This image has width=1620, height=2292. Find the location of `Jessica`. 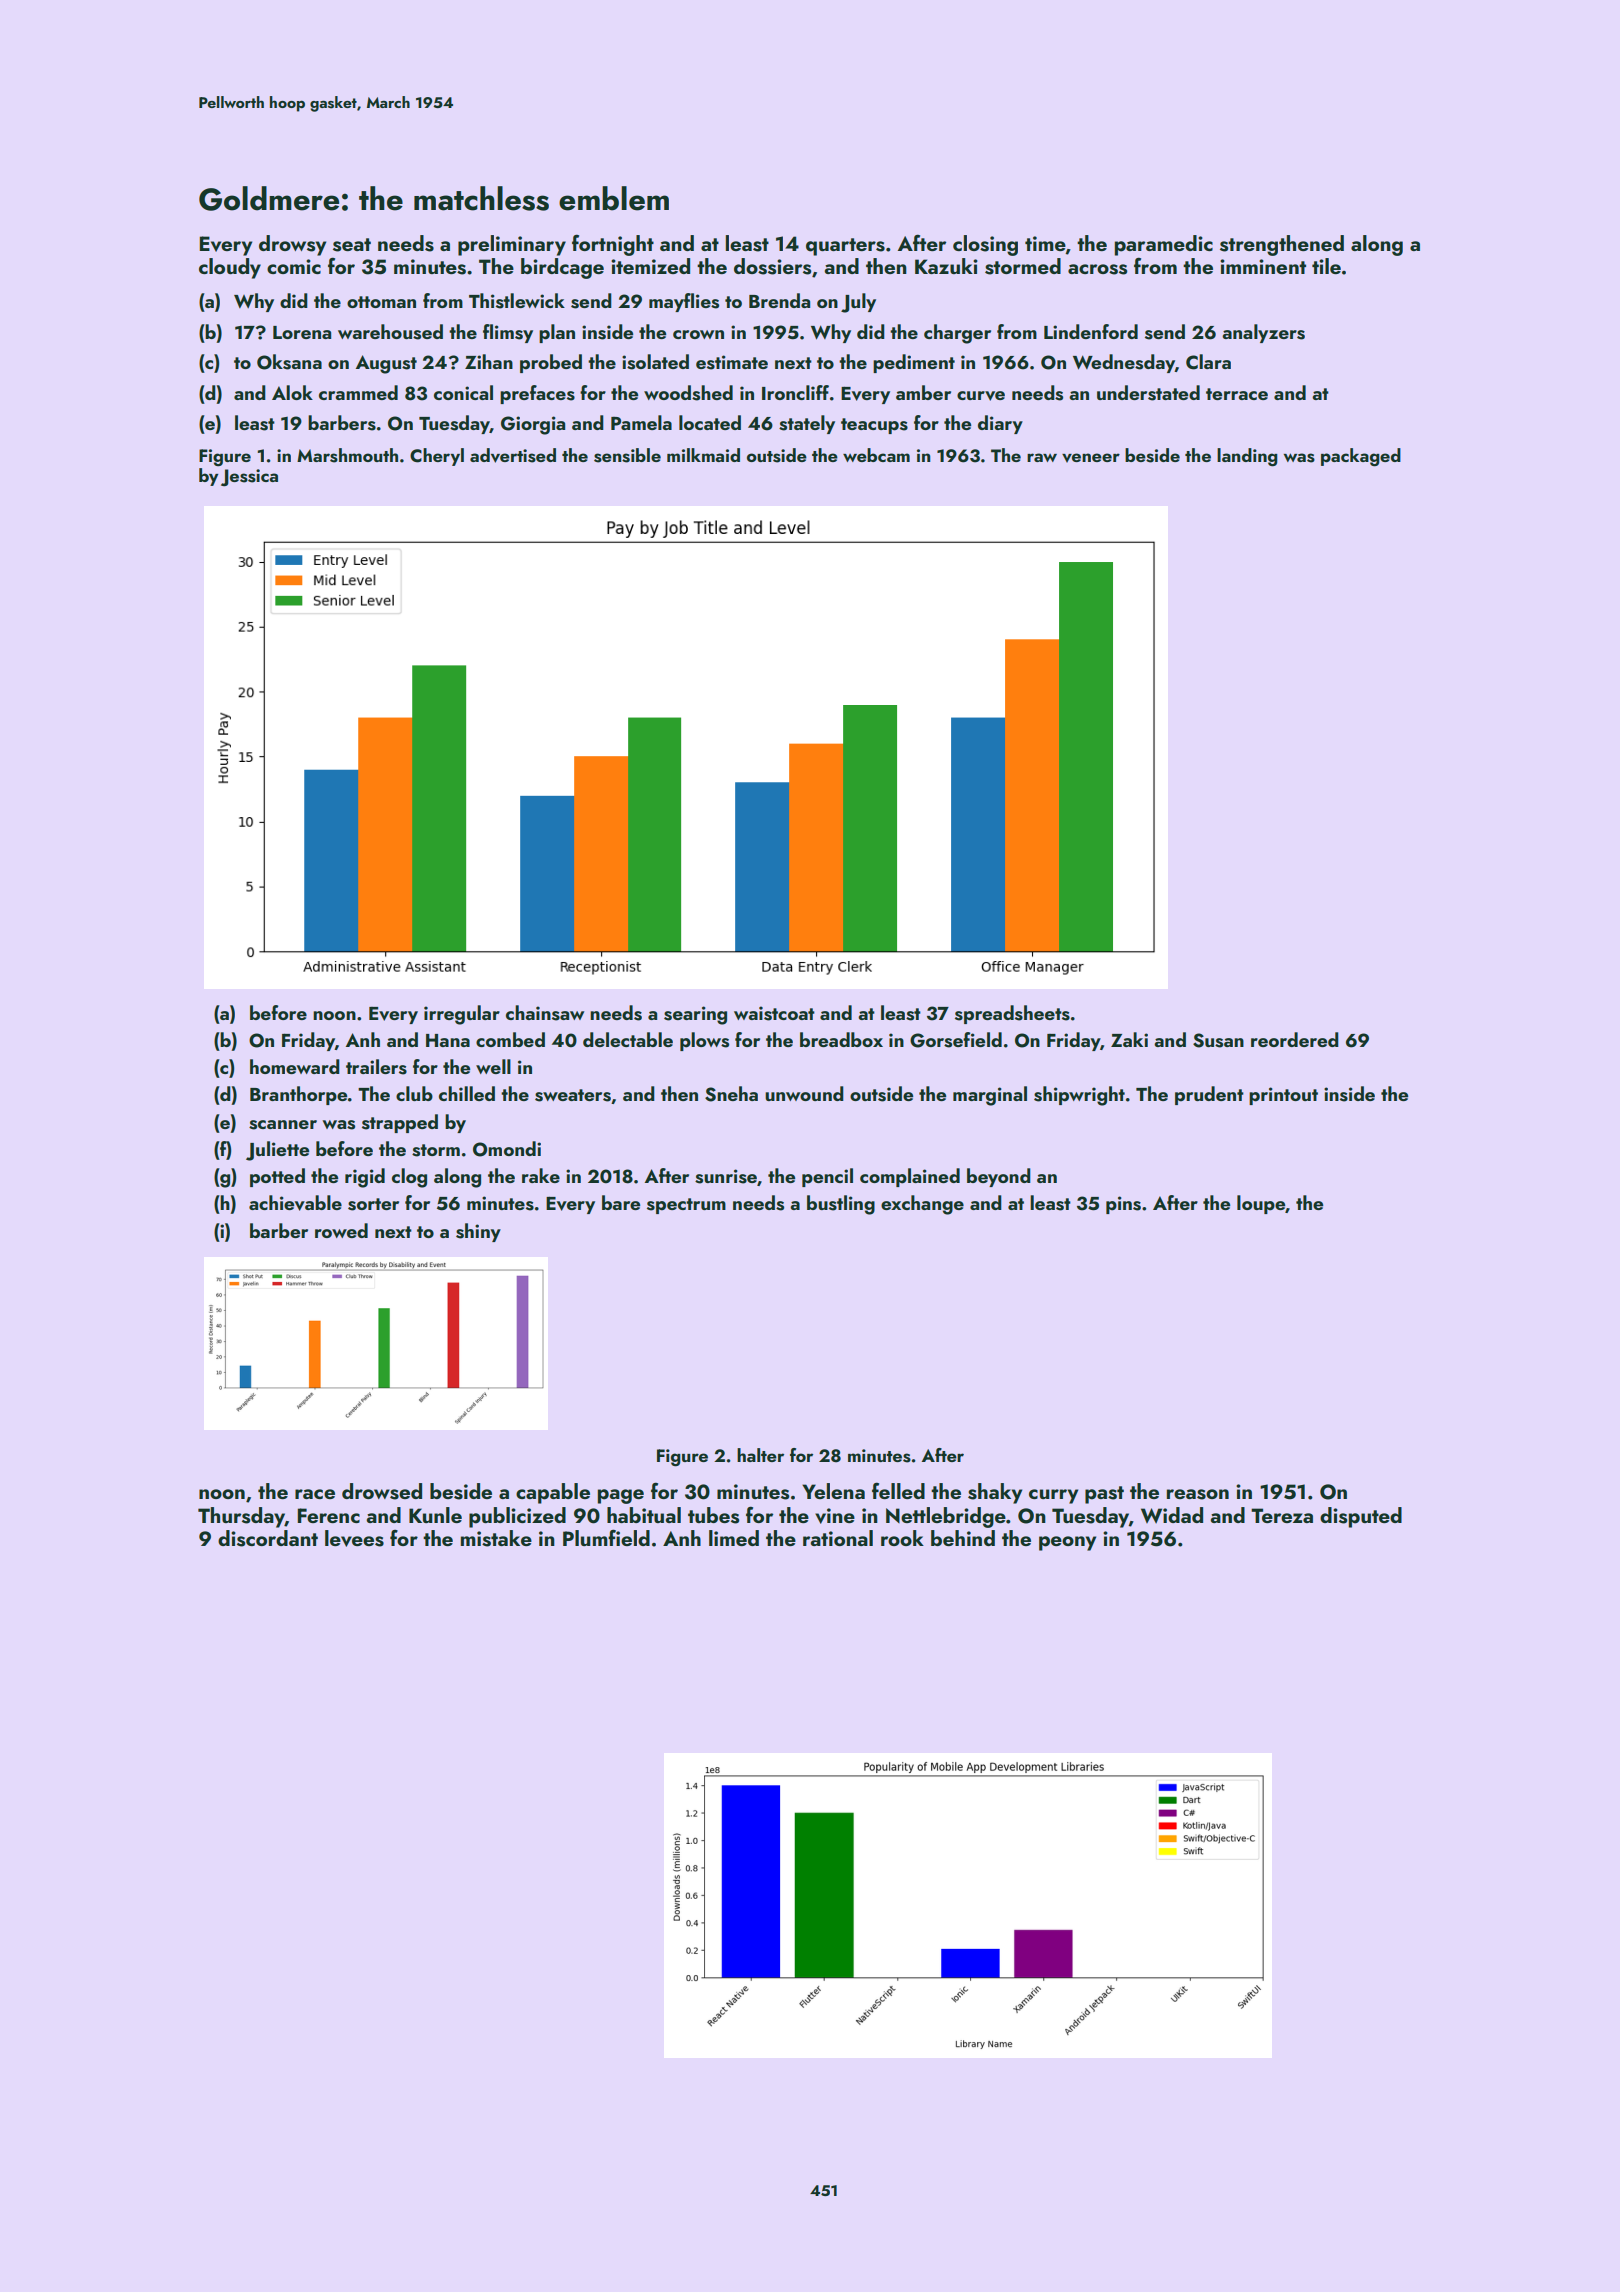

Jessica is located at coordinates (249, 477).
